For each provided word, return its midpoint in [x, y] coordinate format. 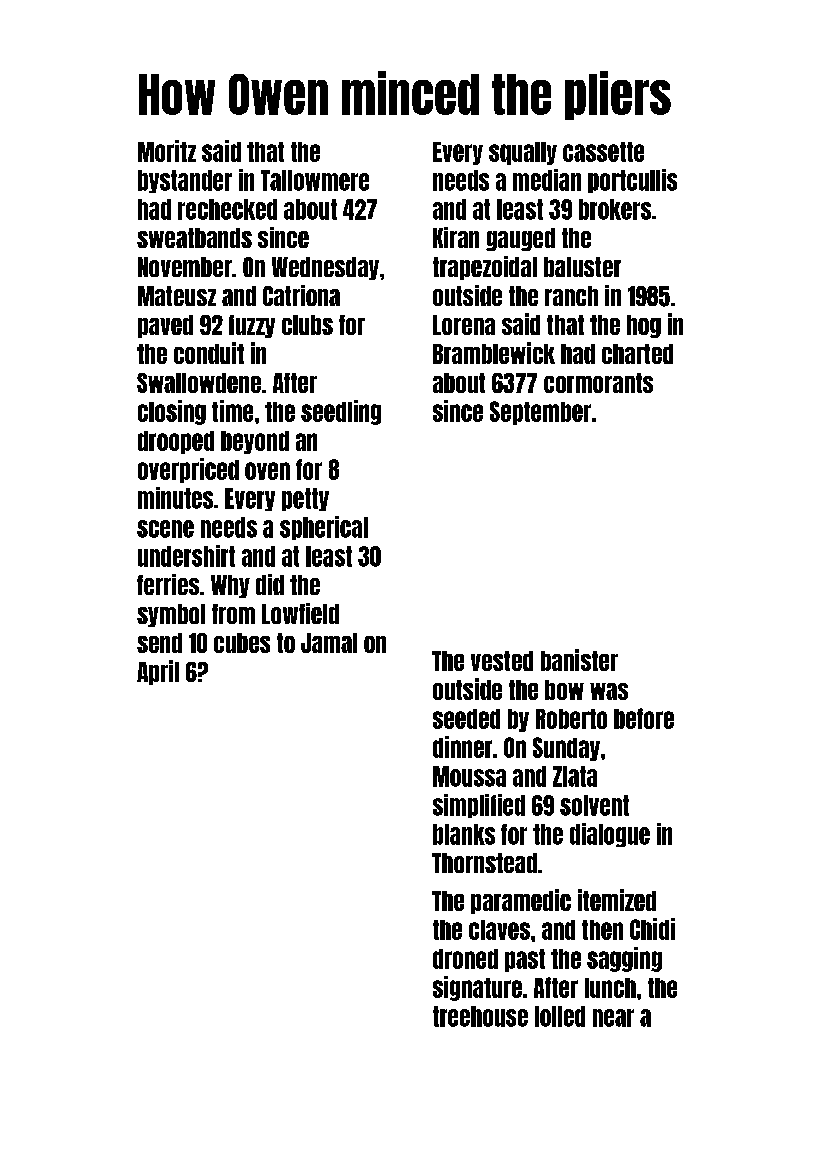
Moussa [469, 776]
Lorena [464, 325]
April [158, 672]
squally [523, 153]
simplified [479, 806]
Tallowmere [315, 180]
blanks [464, 834]
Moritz [167, 151]
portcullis [632, 181]
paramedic [521, 901]
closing [172, 412]
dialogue [610, 835]
